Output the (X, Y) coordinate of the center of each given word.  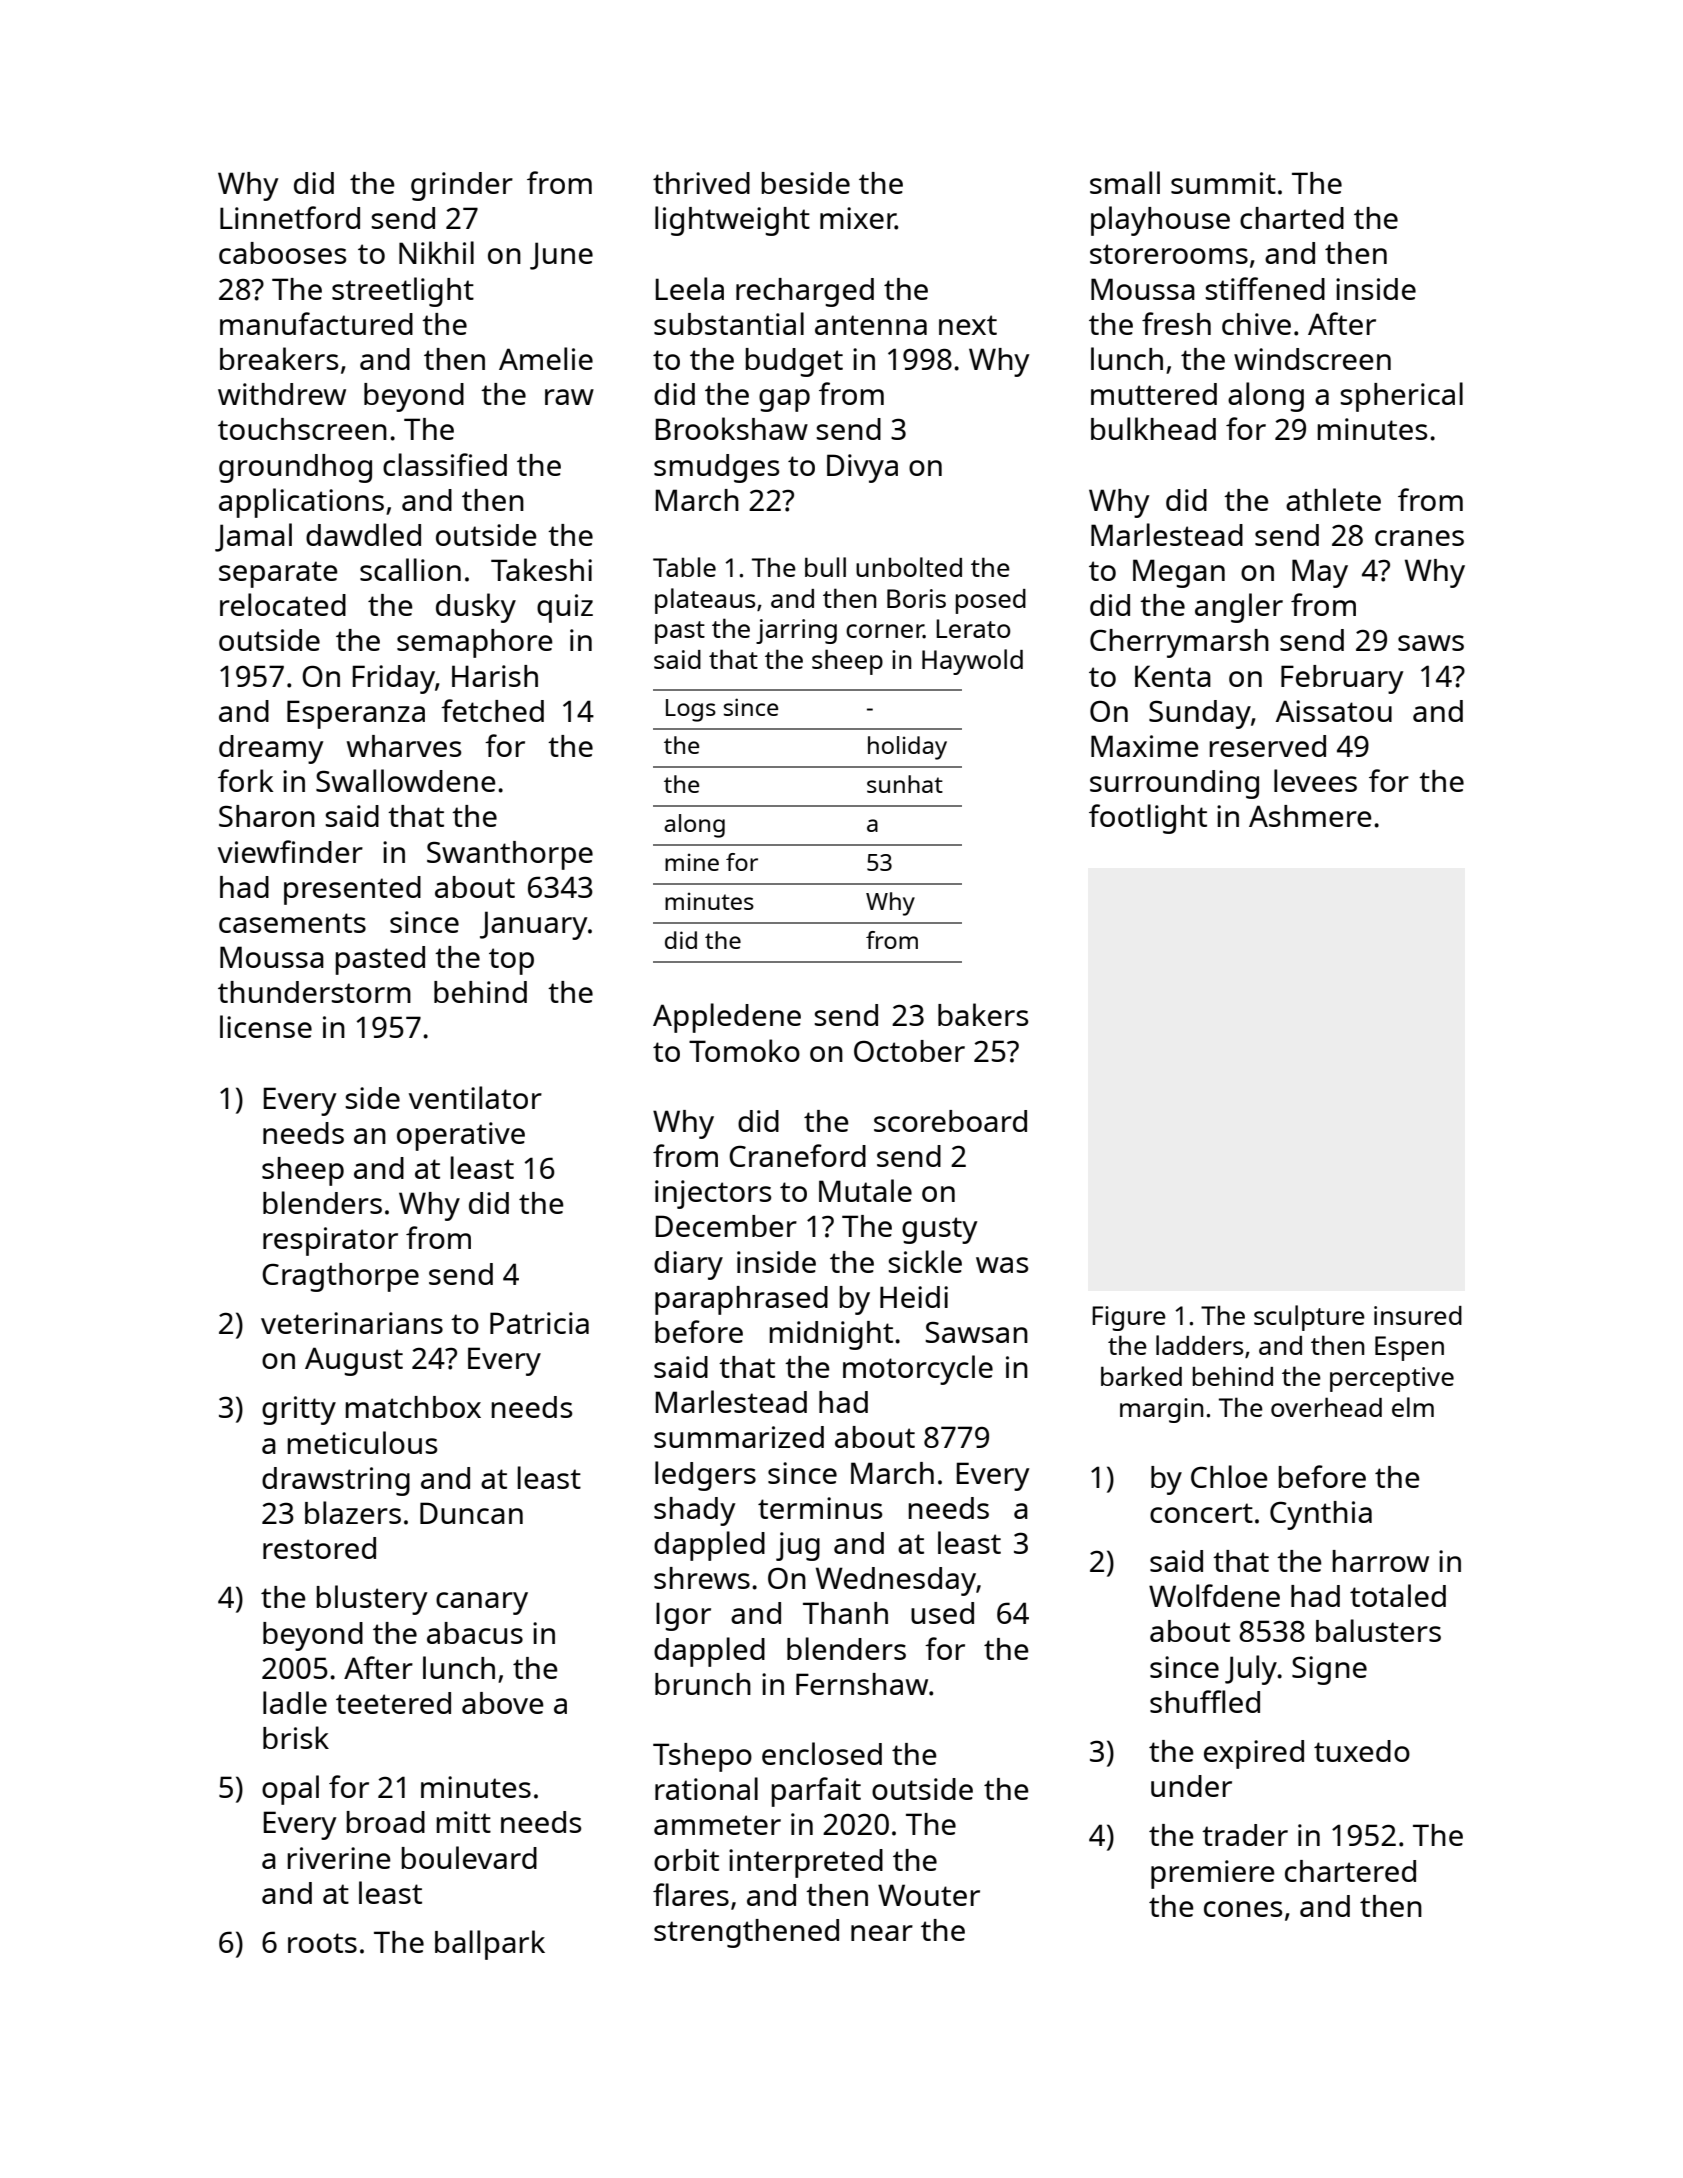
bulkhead (1153, 428)
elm (1413, 1407)
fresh (1176, 323)
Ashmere (1310, 816)
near (882, 1933)
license (266, 1026)
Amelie (546, 358)
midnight (831, 1335)
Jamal (253, 537)
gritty (299, 1410)
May (1320, 573)
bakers (983, 1014)
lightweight (732, 221)
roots (322, 1943)
